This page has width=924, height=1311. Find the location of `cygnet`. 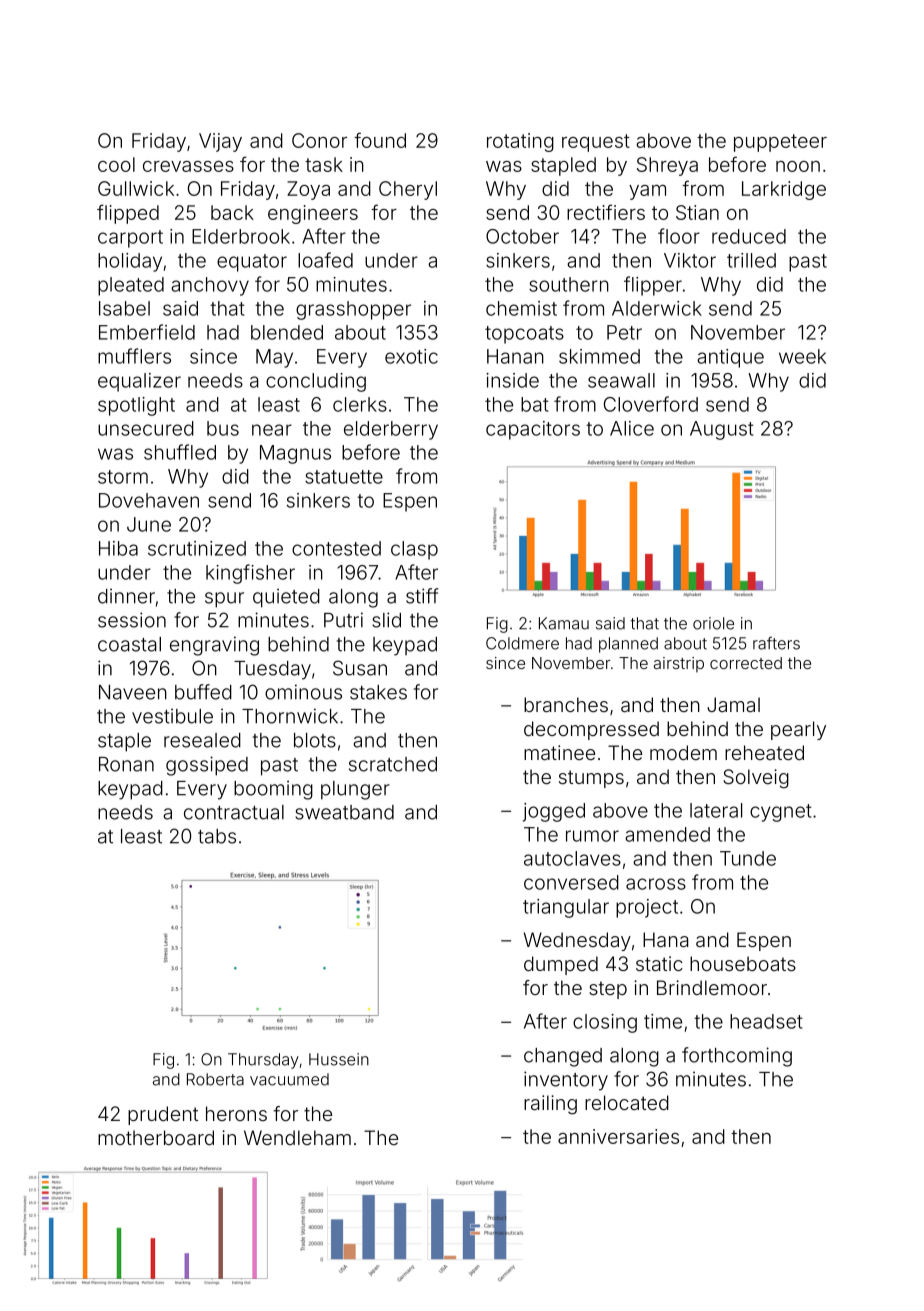

cygnet is located at coordinates (781, 813).
